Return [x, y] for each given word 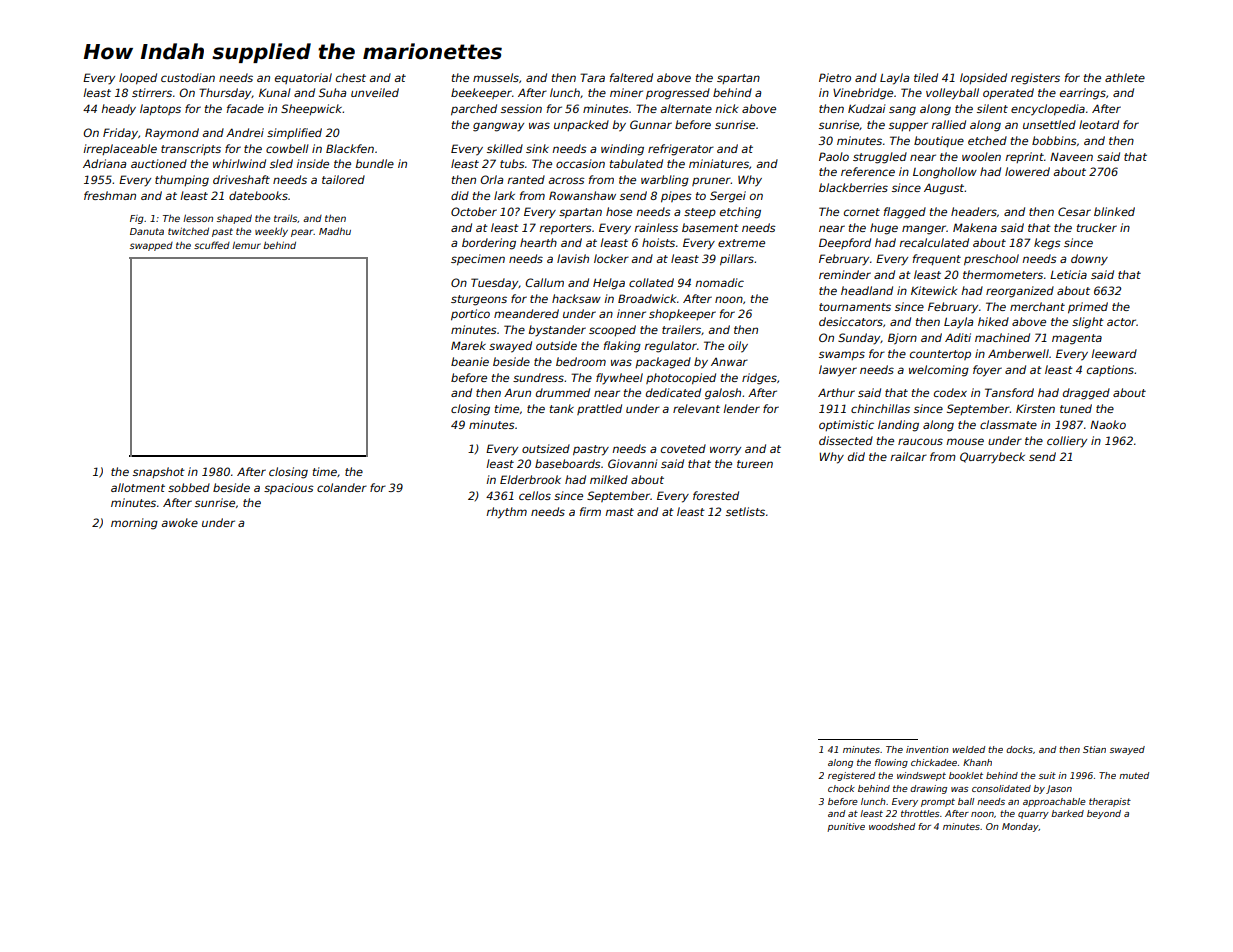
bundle [374, 163]
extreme [741, 243]
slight [1088, 323]
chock [841, 788]
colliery [1067, 442]
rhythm [506, 513]
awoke [179, 522]
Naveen [1071, 157]
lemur [246, 245]
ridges [759, 379]
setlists [745, 511]
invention [927, 749]
